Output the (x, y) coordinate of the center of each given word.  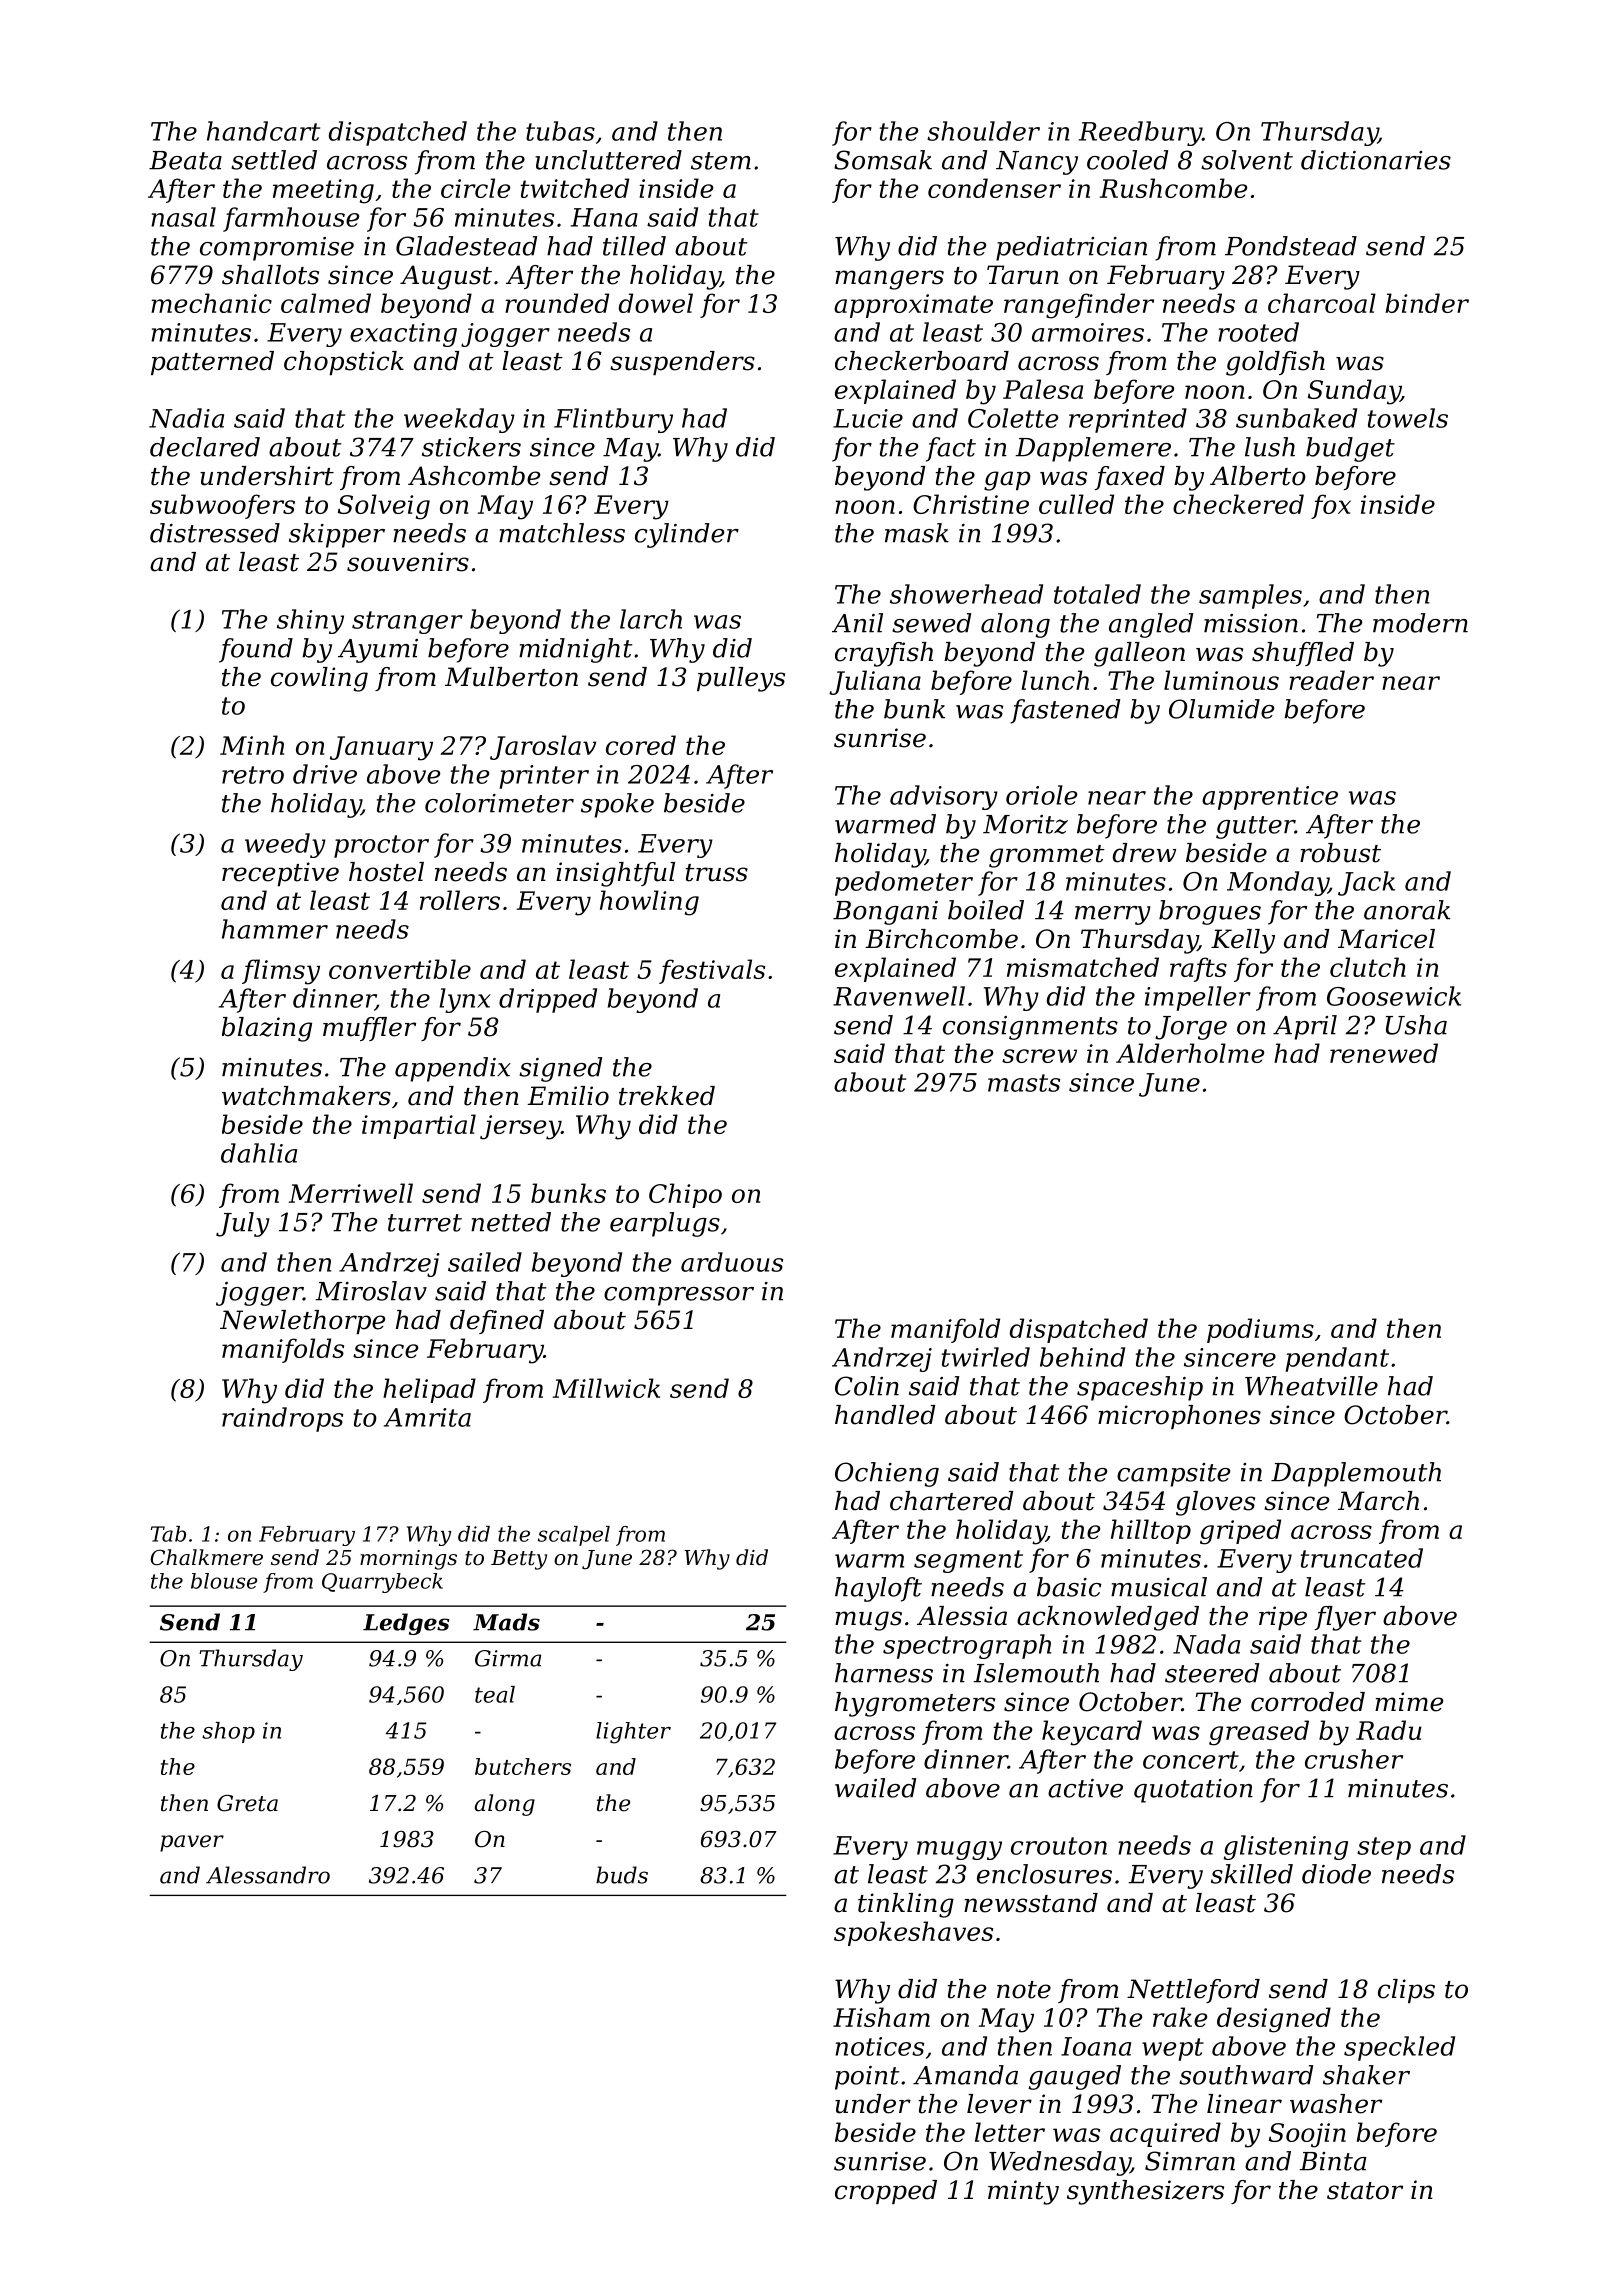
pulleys (741, 679)
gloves (1215, 1503)
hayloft (878, 1589)
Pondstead (1291, 246)
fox (1331, 506)
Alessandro (268, 1875)
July (243, 1224)
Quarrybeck (382, 1583)
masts (1024, 1083)
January (381, 748)
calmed (326, 303)
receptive (280, 874)
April (1305, 1027)
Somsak (883, 160)
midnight (576, 650)
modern (1420, 623)
